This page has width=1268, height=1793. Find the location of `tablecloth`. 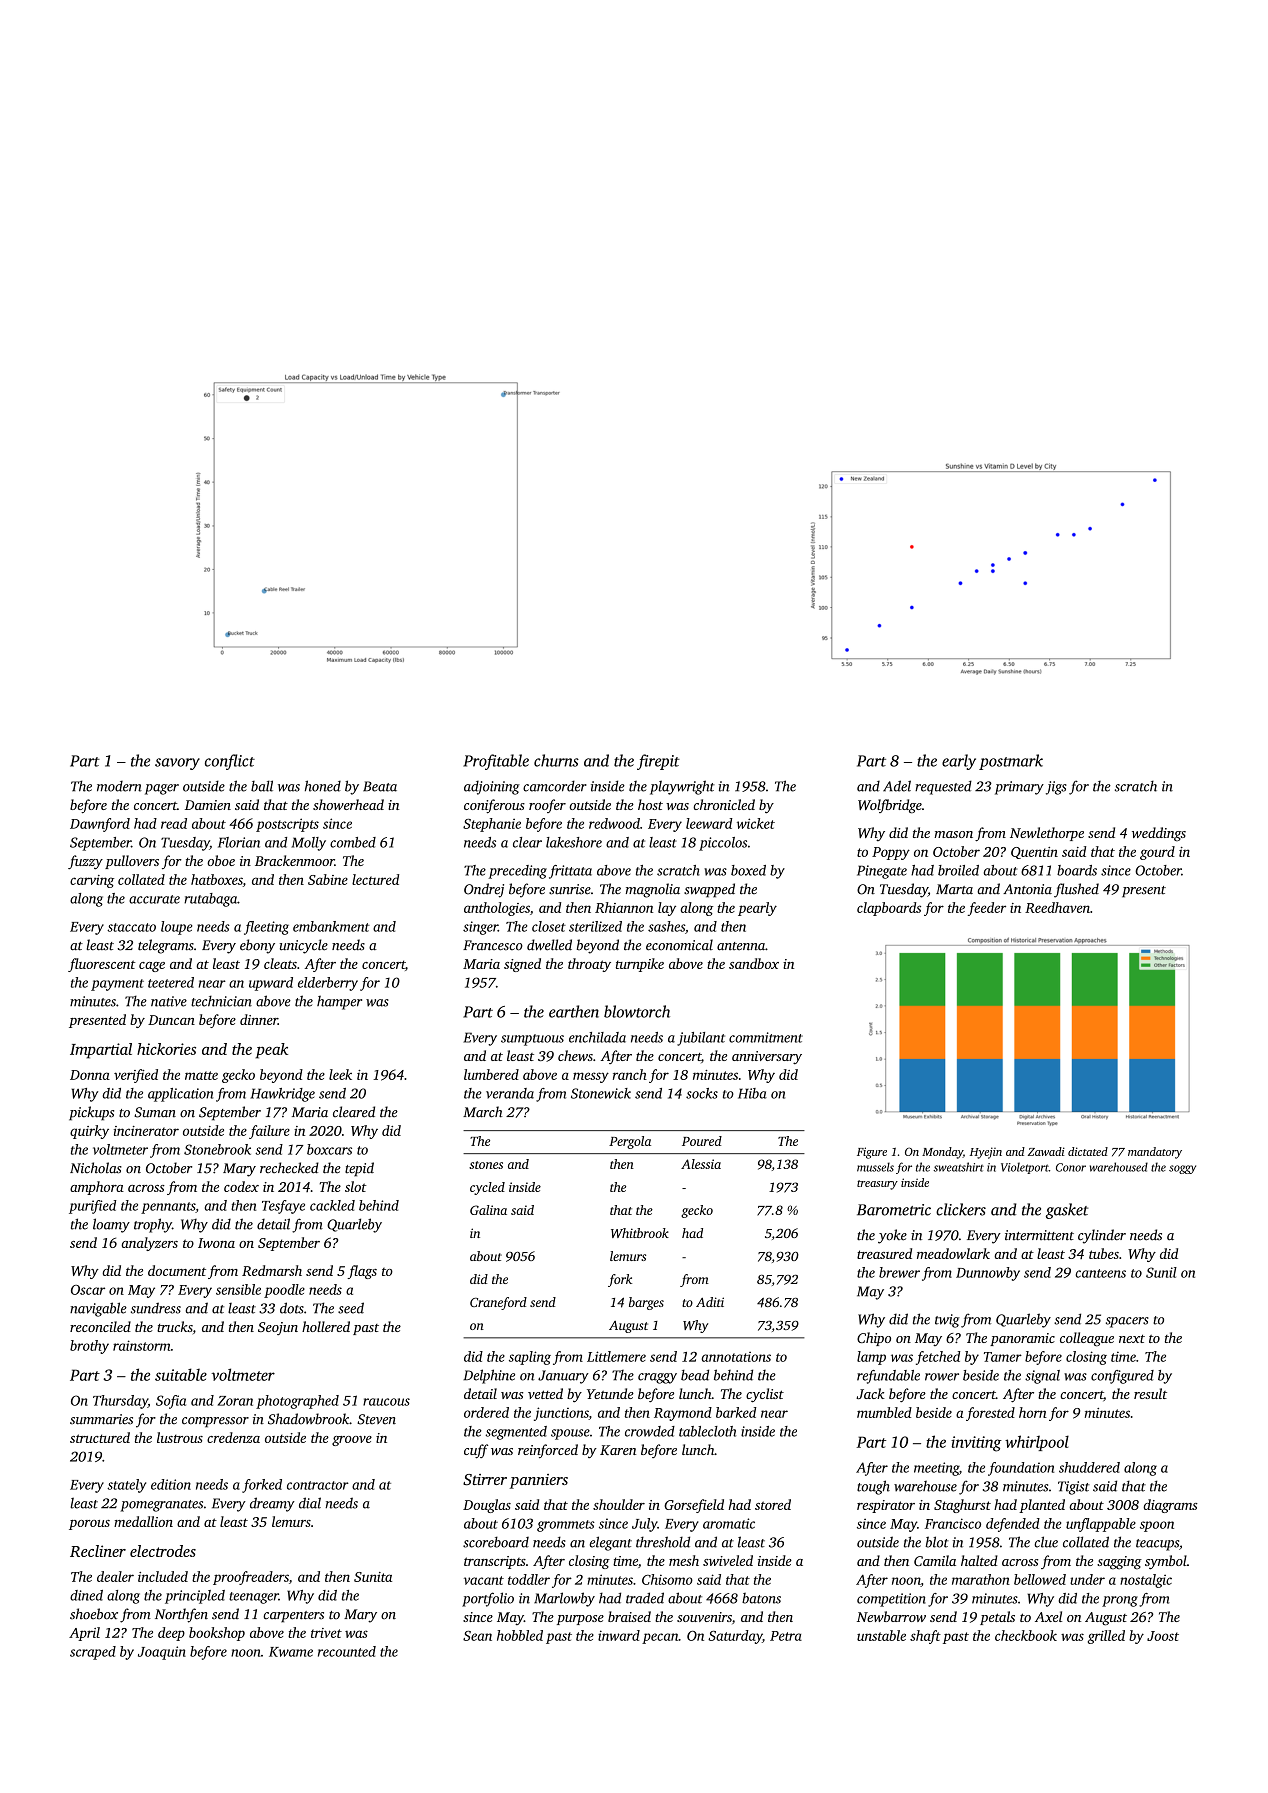

tablecloth is located at coordinates (707, 1431).
